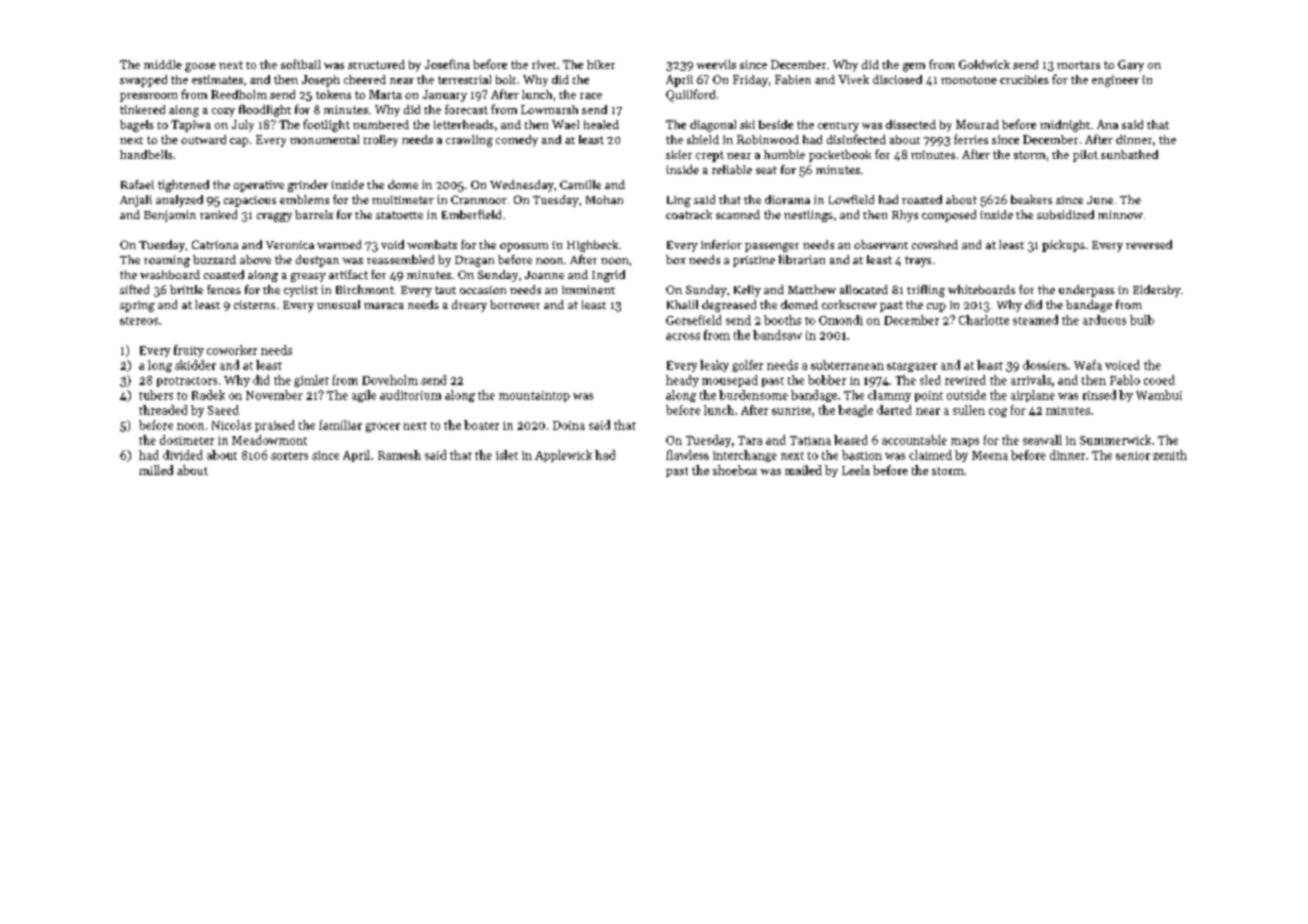  Describe the element at coordinates (827, 380) in the screenshot. I see `bobber` at that location.
